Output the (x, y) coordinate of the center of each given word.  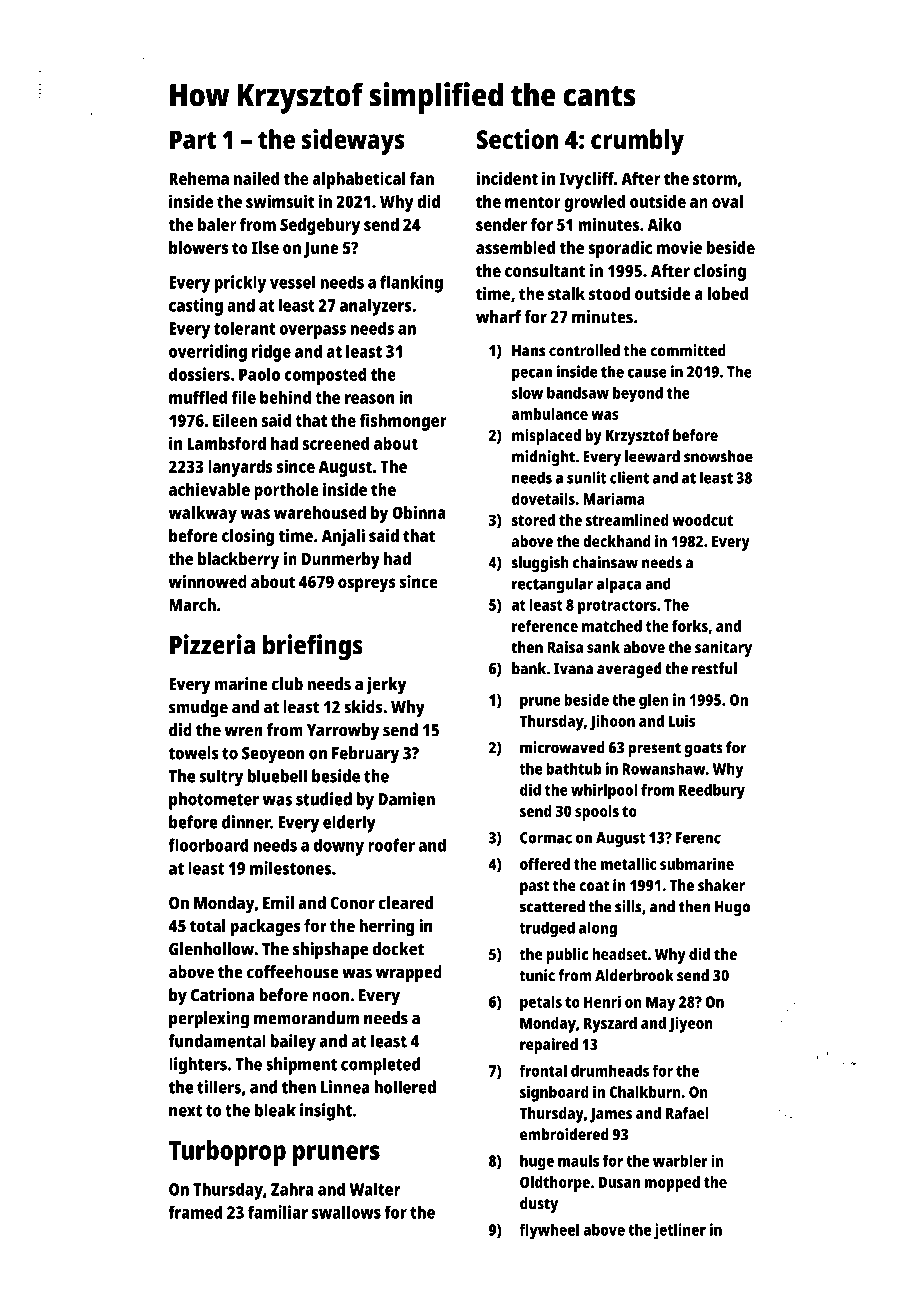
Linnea (345, 1087)
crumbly (637, 142)
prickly (240, 284)
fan (422, 178)
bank (529, 668)
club (287, 684)
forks (690, 626)
